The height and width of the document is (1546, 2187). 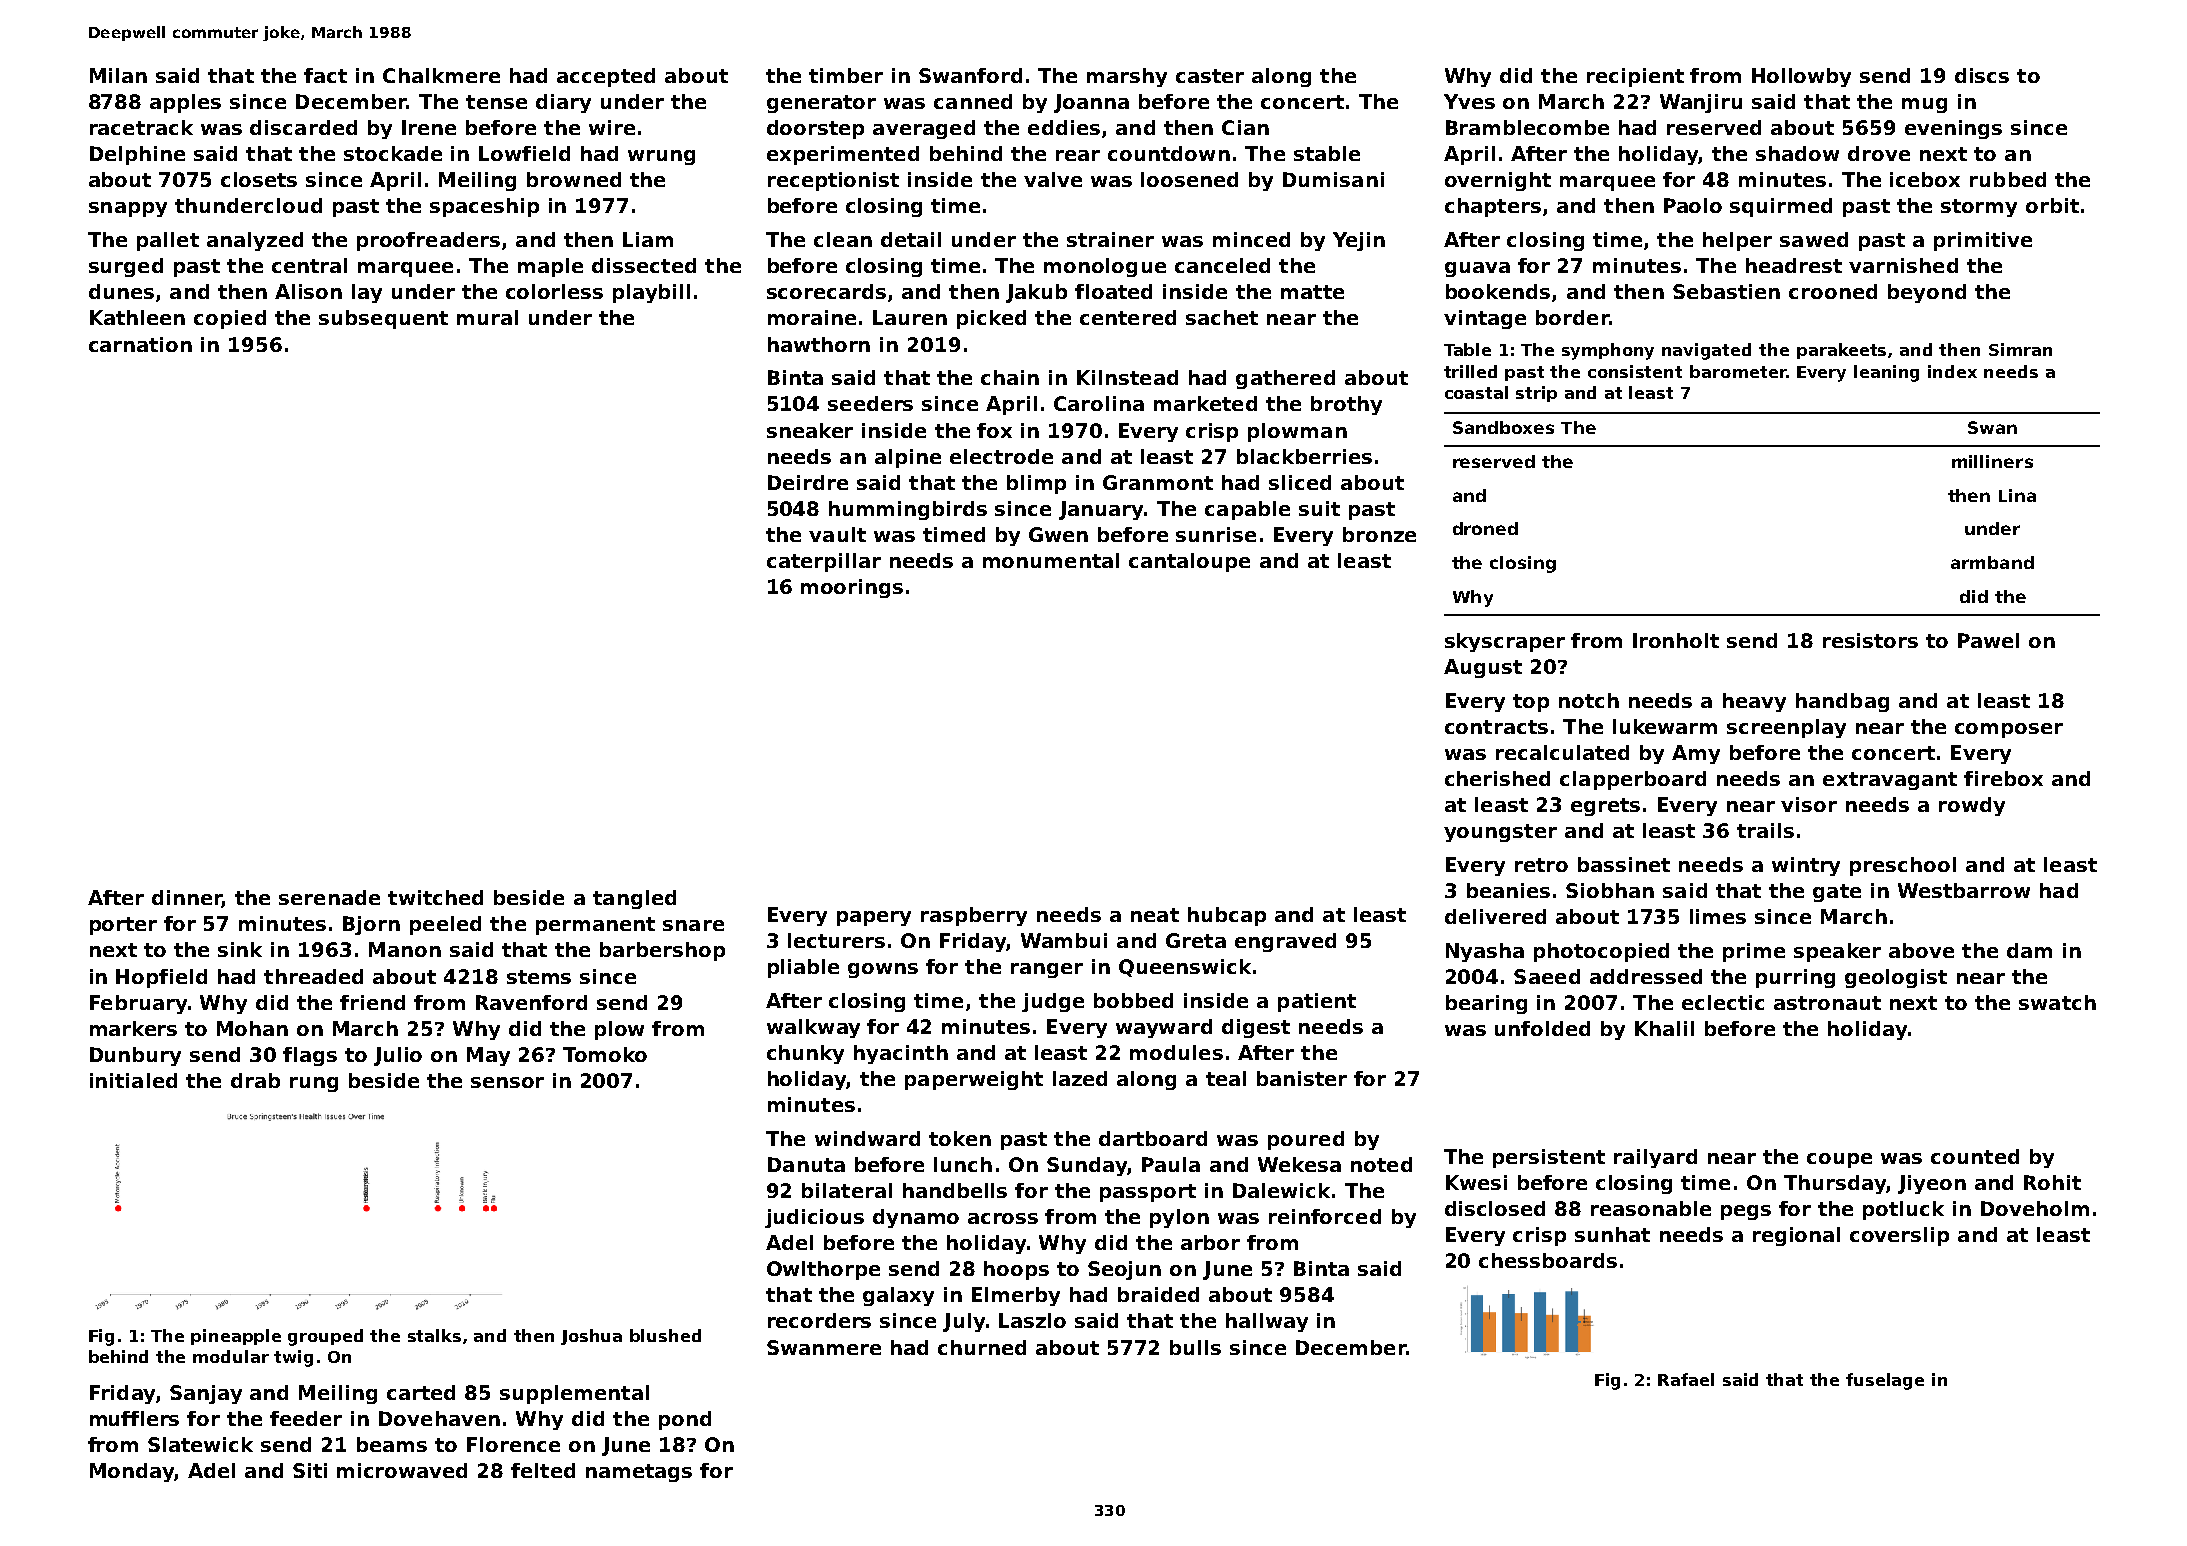 What do you see at coordinates (1737, 241) in the document?
I see `helper` at bounding box center [1737, 241].
